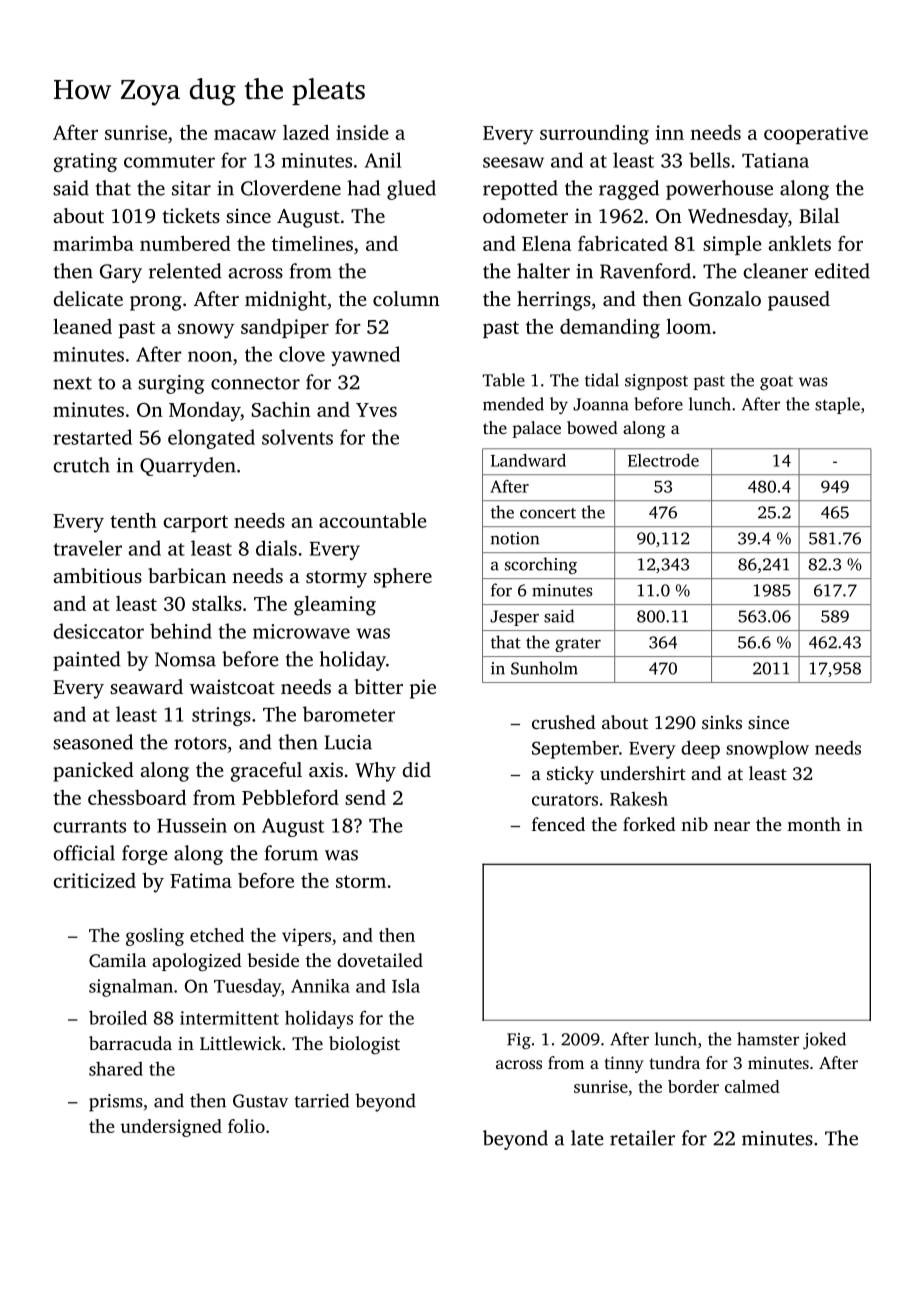 This document has width=924, height=1311. What do you see at coordinates (93, 243) in the document?
I see `marimba` at bounding box center [93, 243].
